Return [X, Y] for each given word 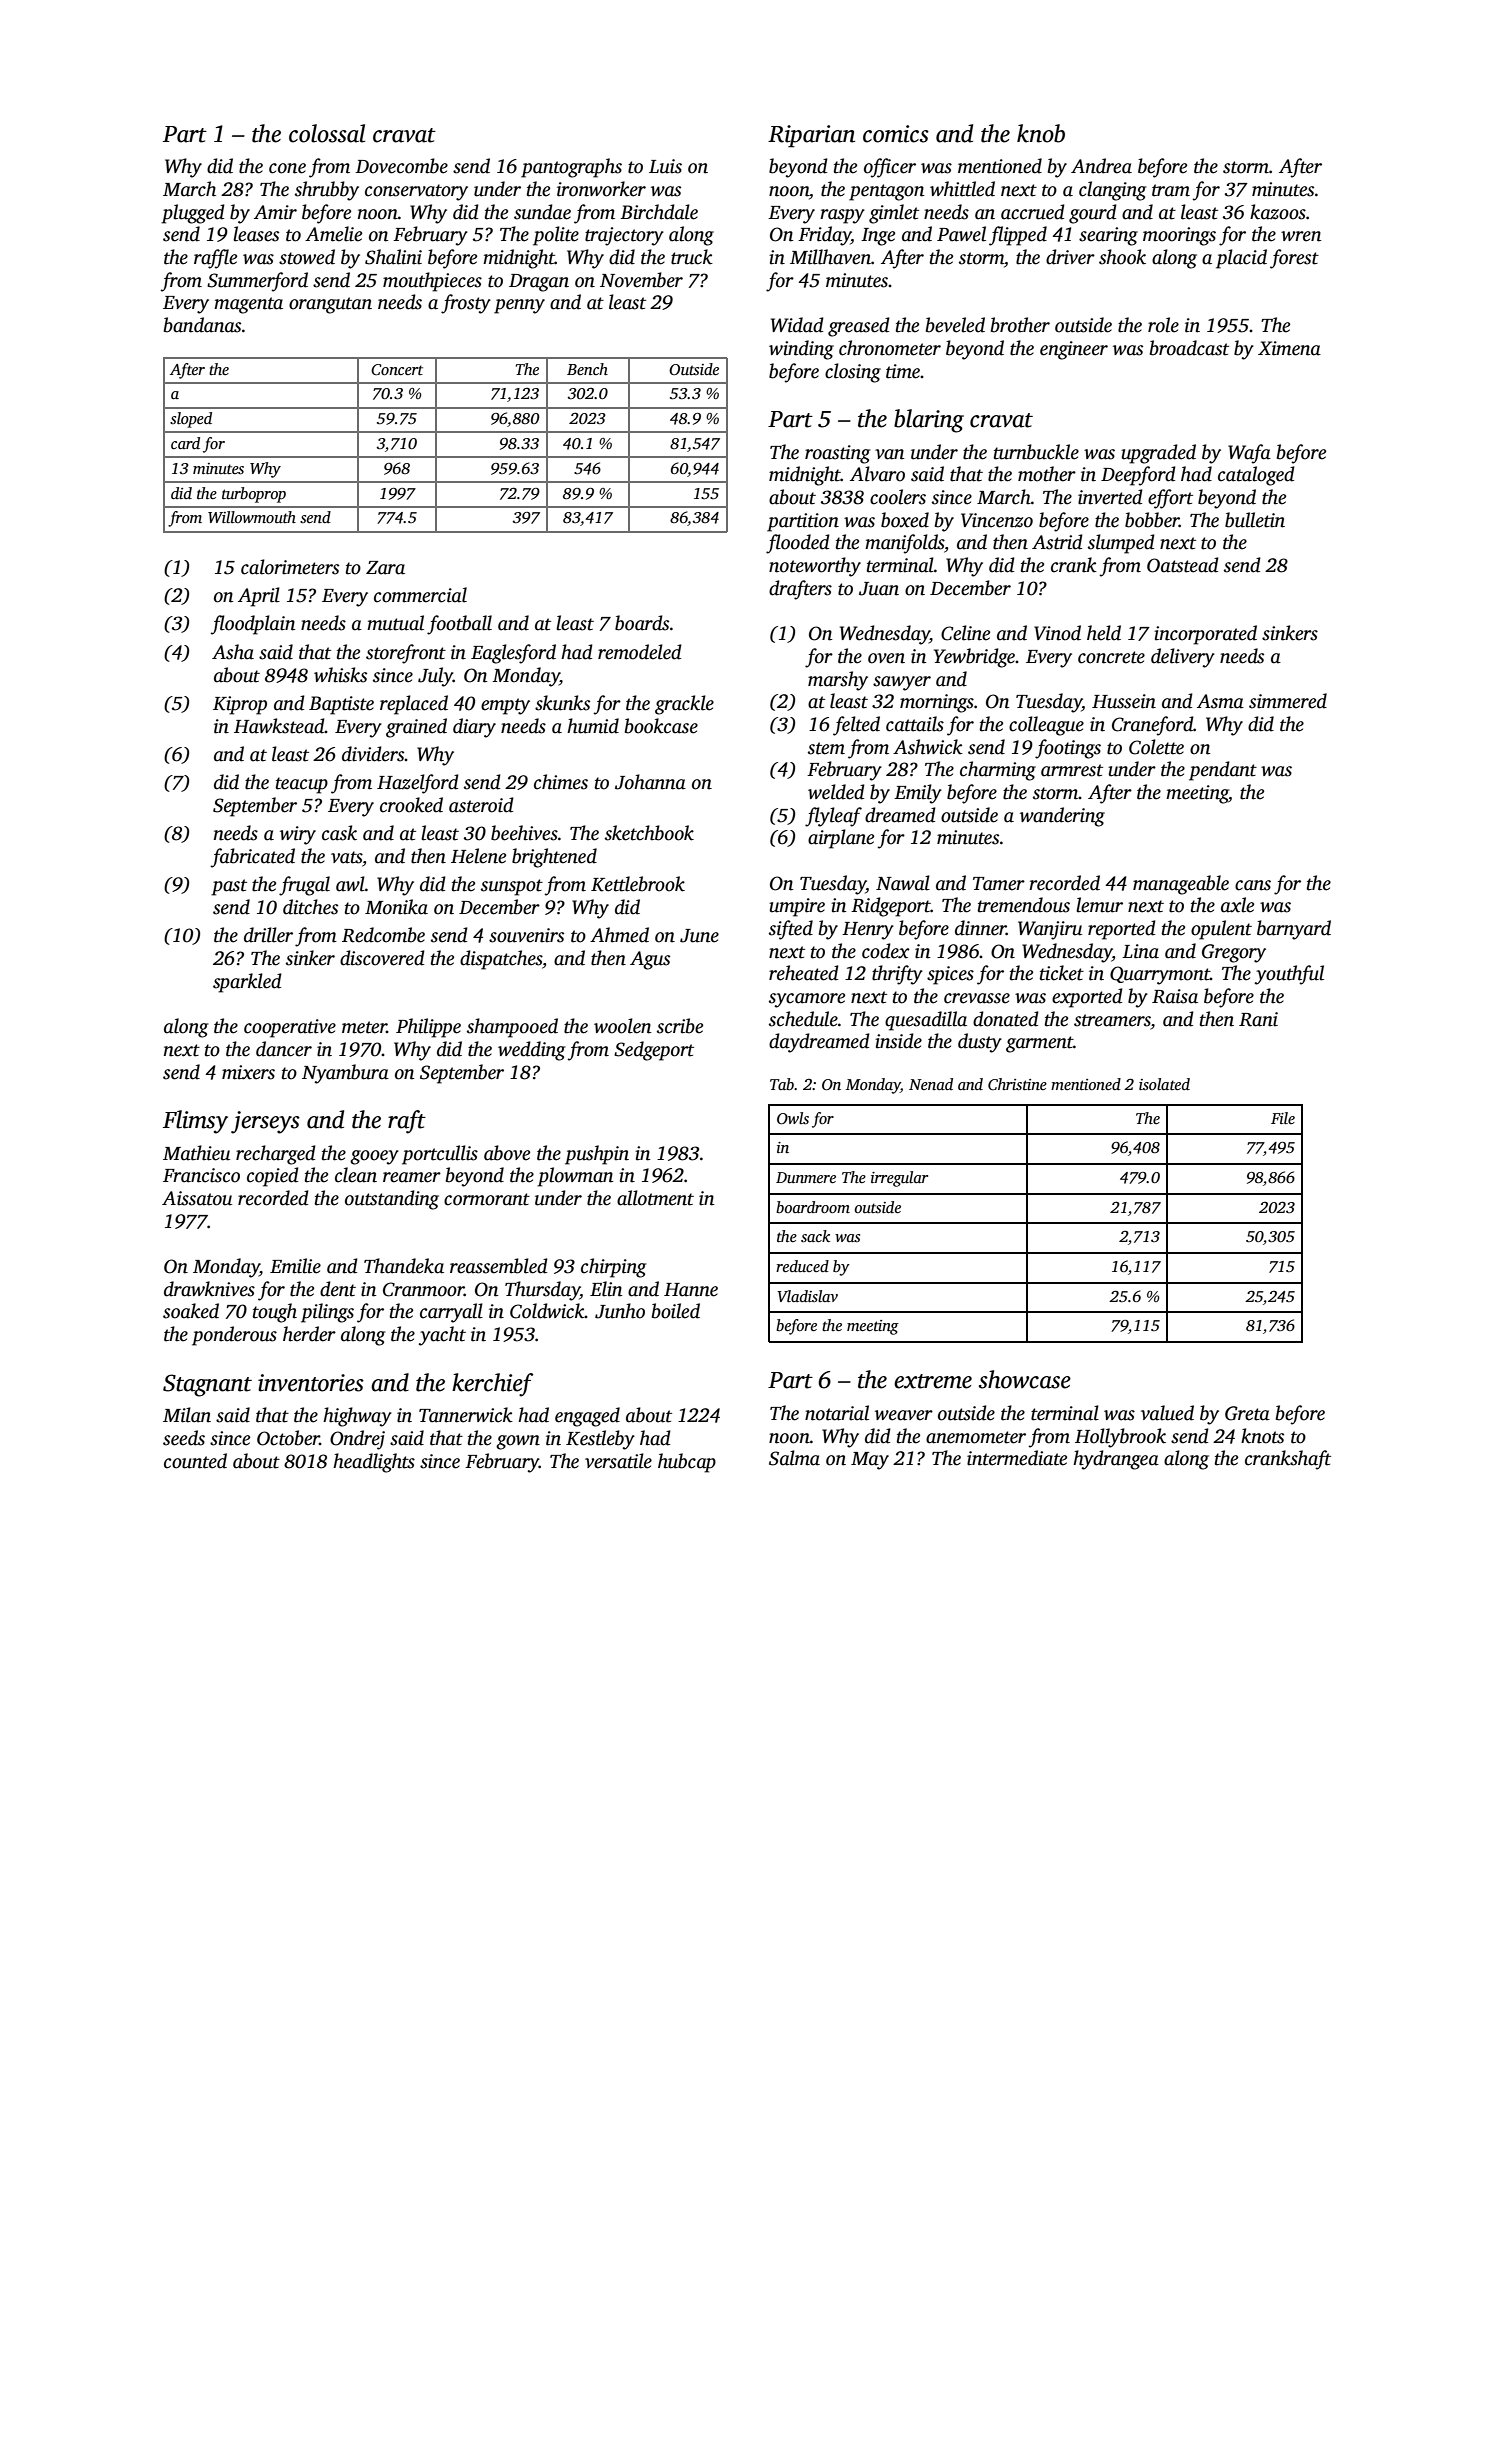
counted [195, 1461]
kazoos [1278, 212]
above [507, 1153]
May [870, 1461]
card [185, 443]
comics [896, 134]
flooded [798, 544]
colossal [327, 133]
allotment [655, 1198]
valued [1167, 1413]
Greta [1247, 1413]
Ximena [1289, 348]
